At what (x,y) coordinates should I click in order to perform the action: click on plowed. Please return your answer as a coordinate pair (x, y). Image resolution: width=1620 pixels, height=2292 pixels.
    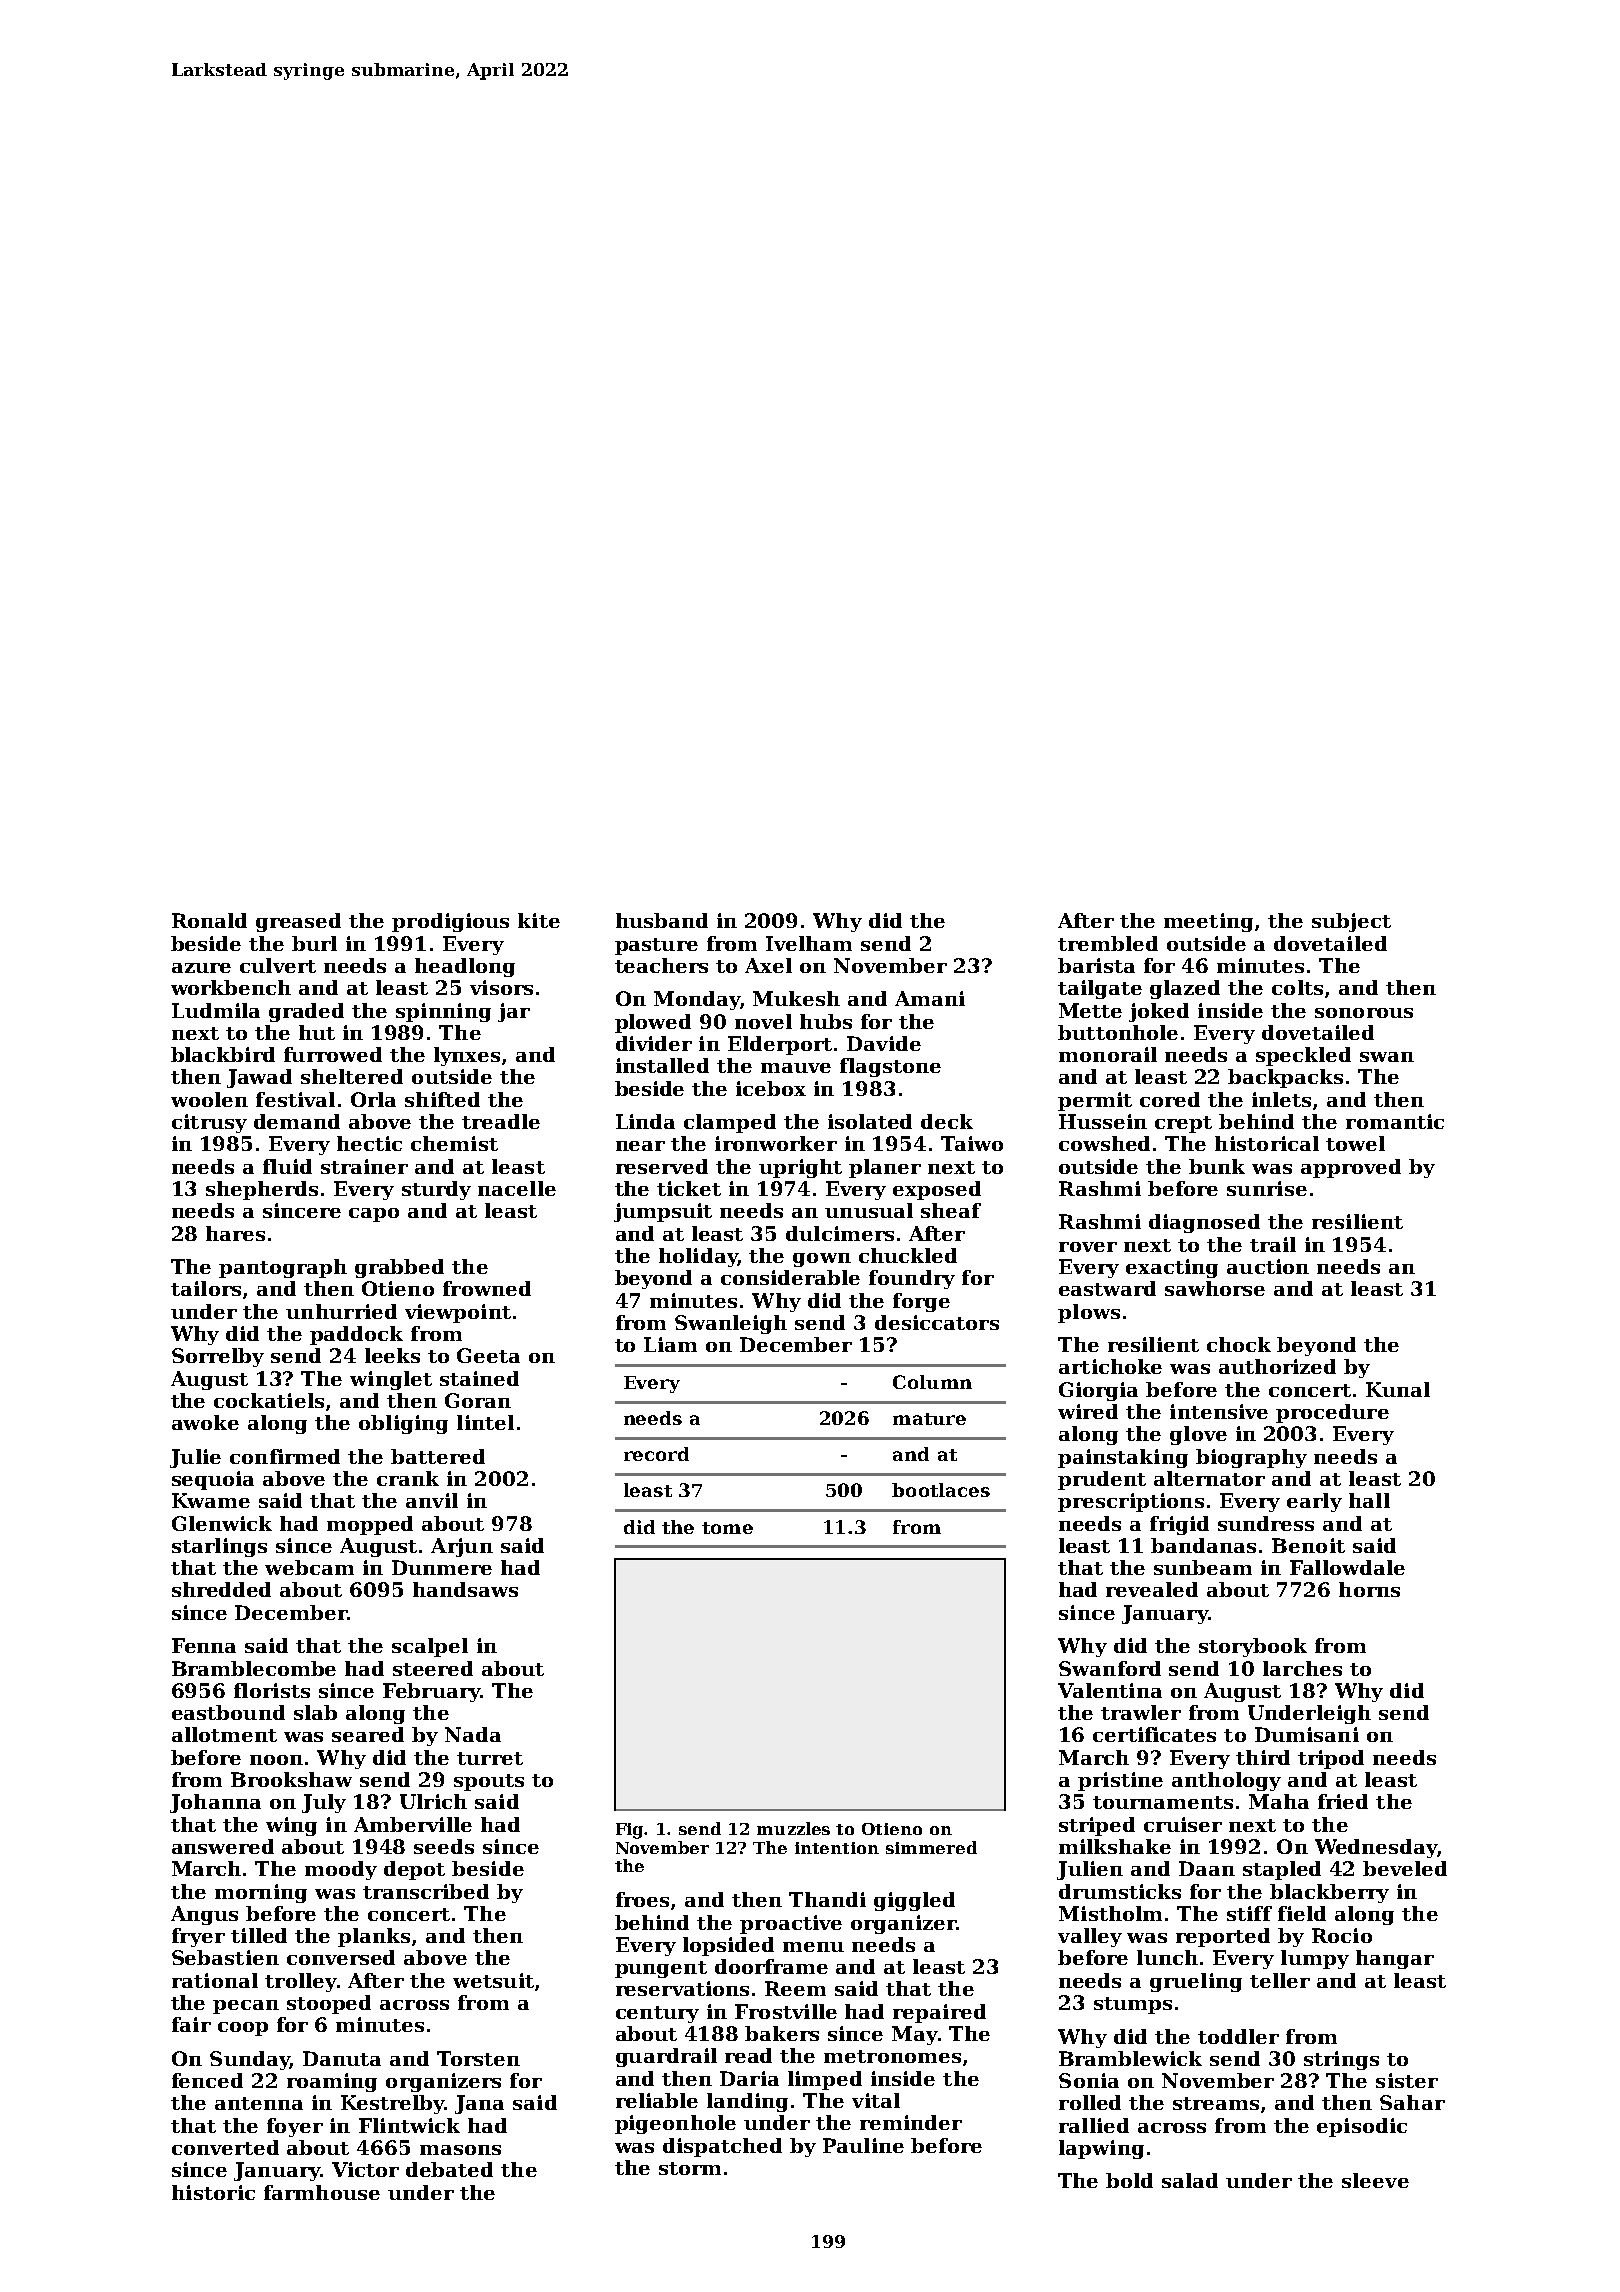
    Looking at the image, I should click on (653, 1023).
